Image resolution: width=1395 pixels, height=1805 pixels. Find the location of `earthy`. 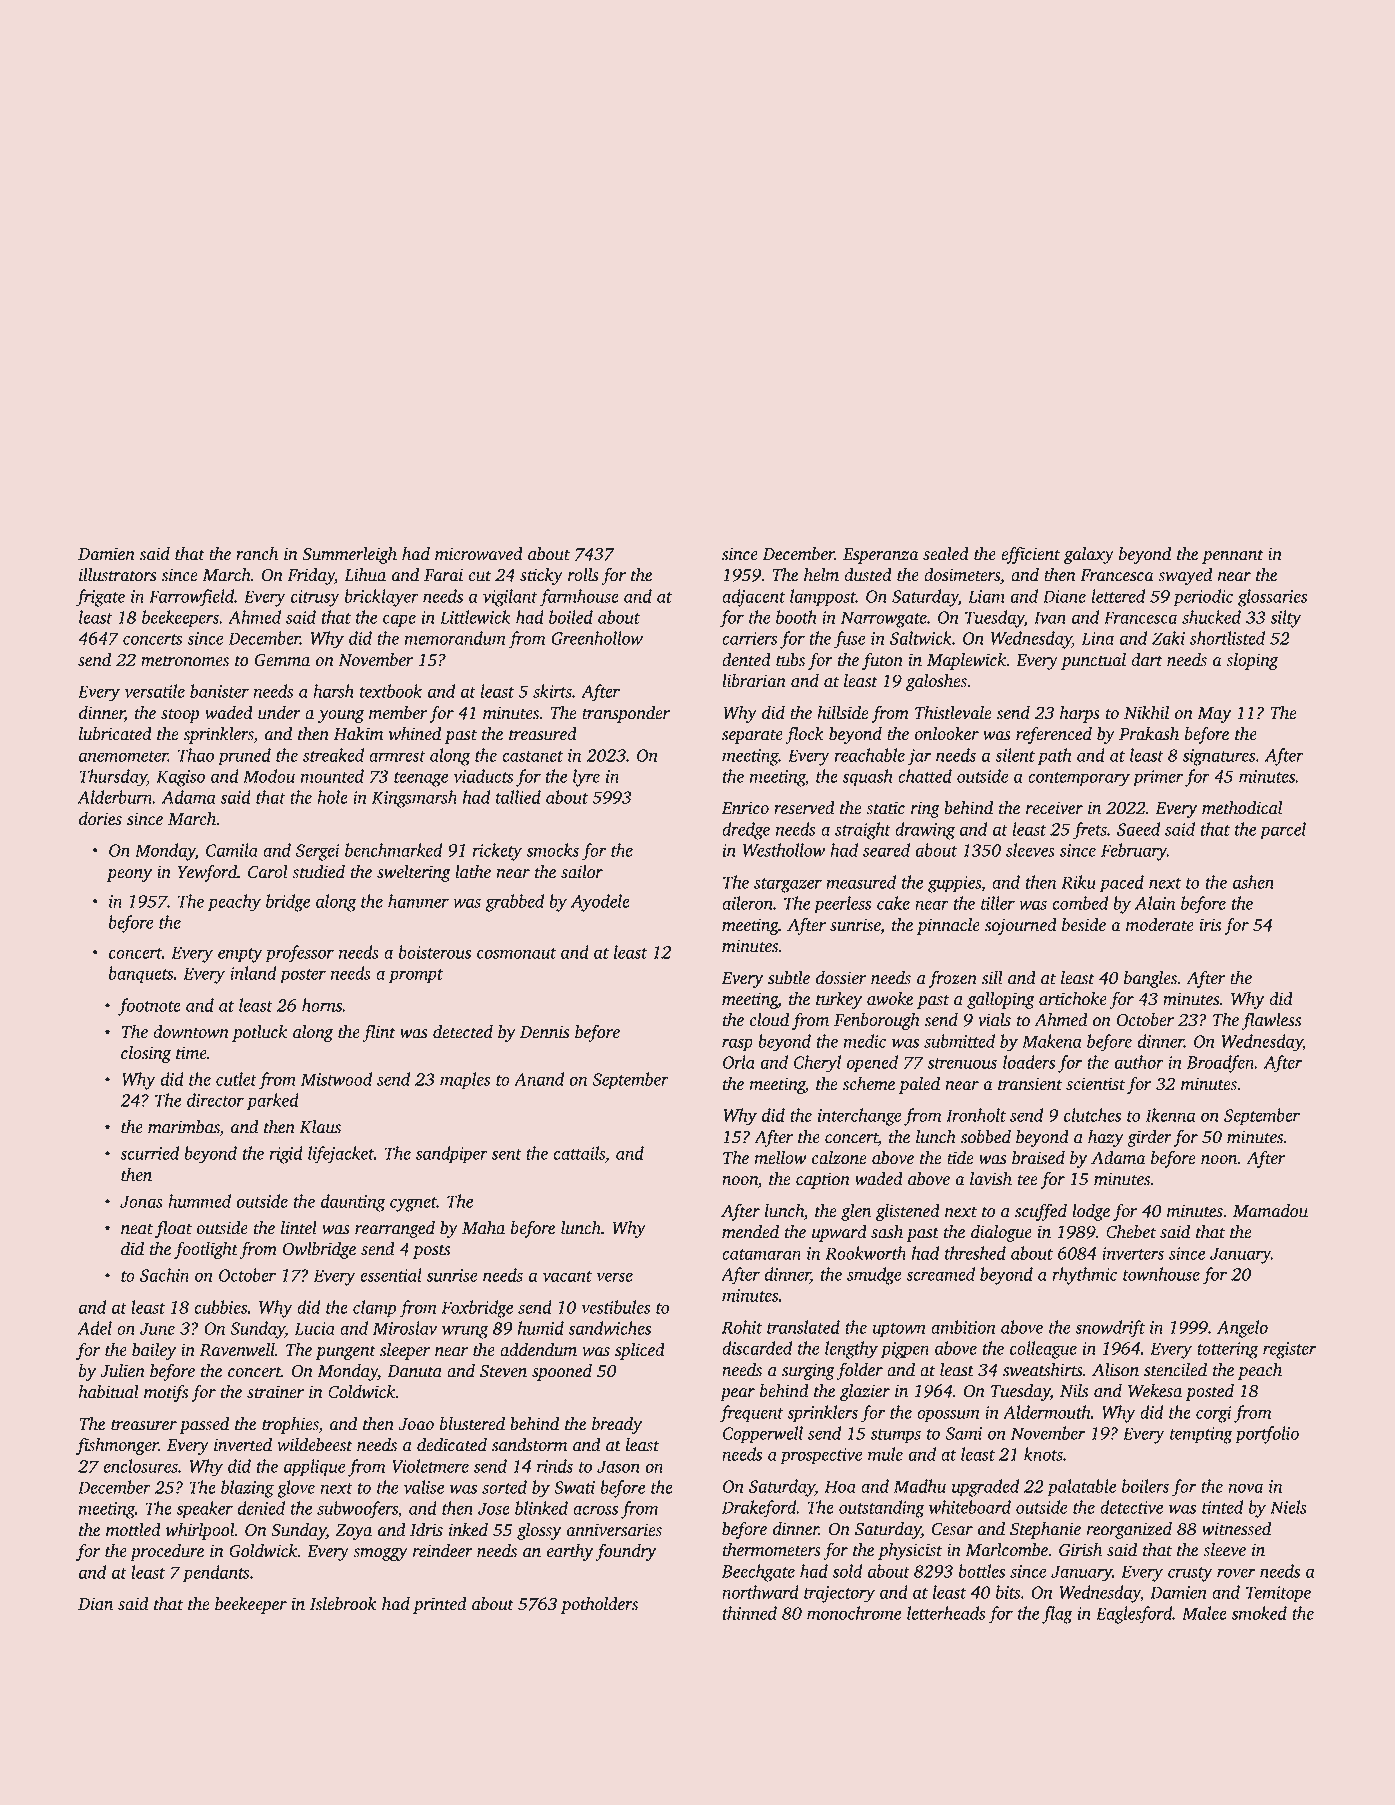

earthy is located at coordinates (569, 1552).
